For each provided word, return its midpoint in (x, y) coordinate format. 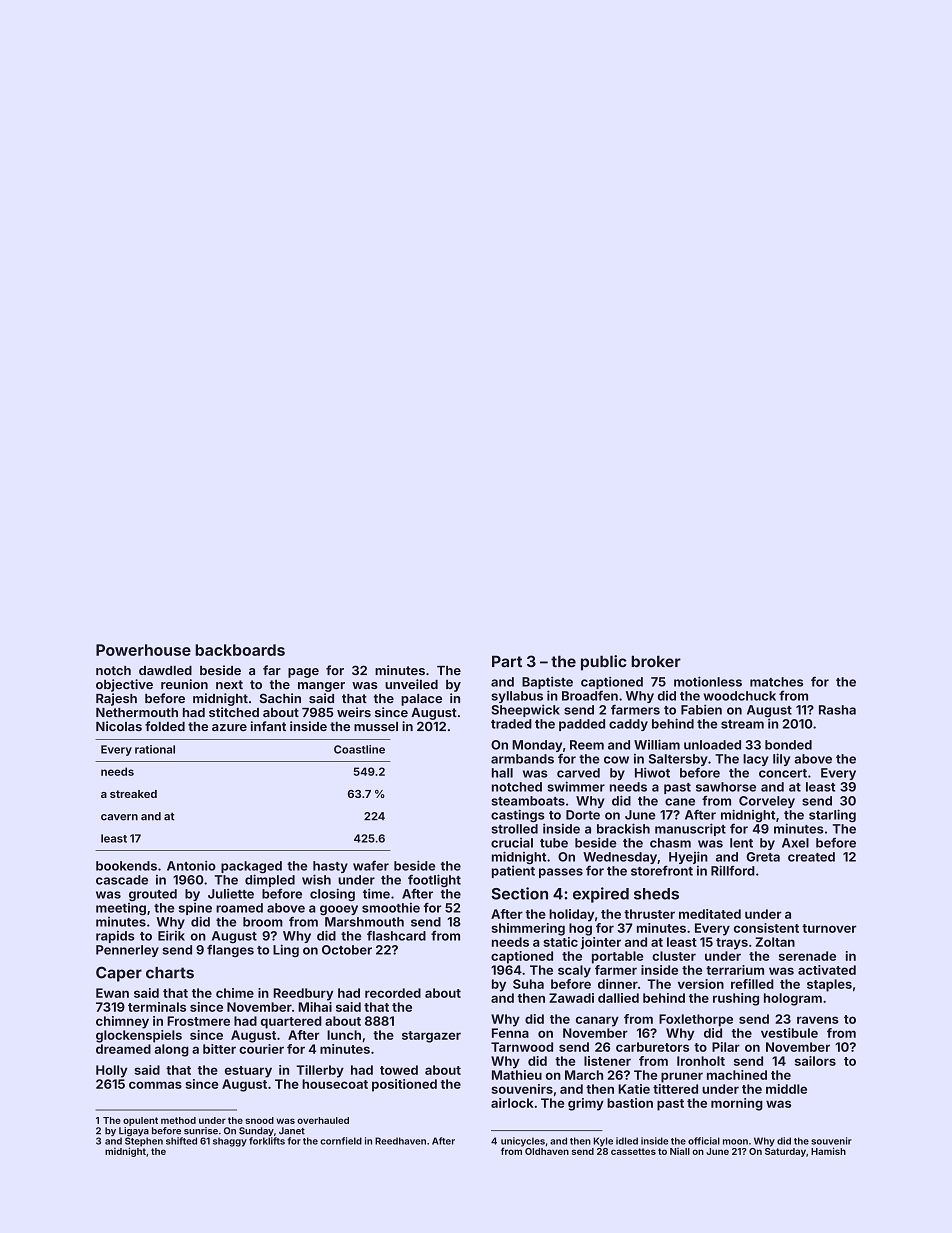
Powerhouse (143, 650)
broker (656, 661)
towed (399, 1070)
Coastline (359, 749)
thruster (649, 914)
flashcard (396, 935)
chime (235, 993)
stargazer (431, 1037)
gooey (339, 910)
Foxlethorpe (696, 1020)
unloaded (712, 745)
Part (507, 661)
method (178, 1120)
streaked (133, 794)
